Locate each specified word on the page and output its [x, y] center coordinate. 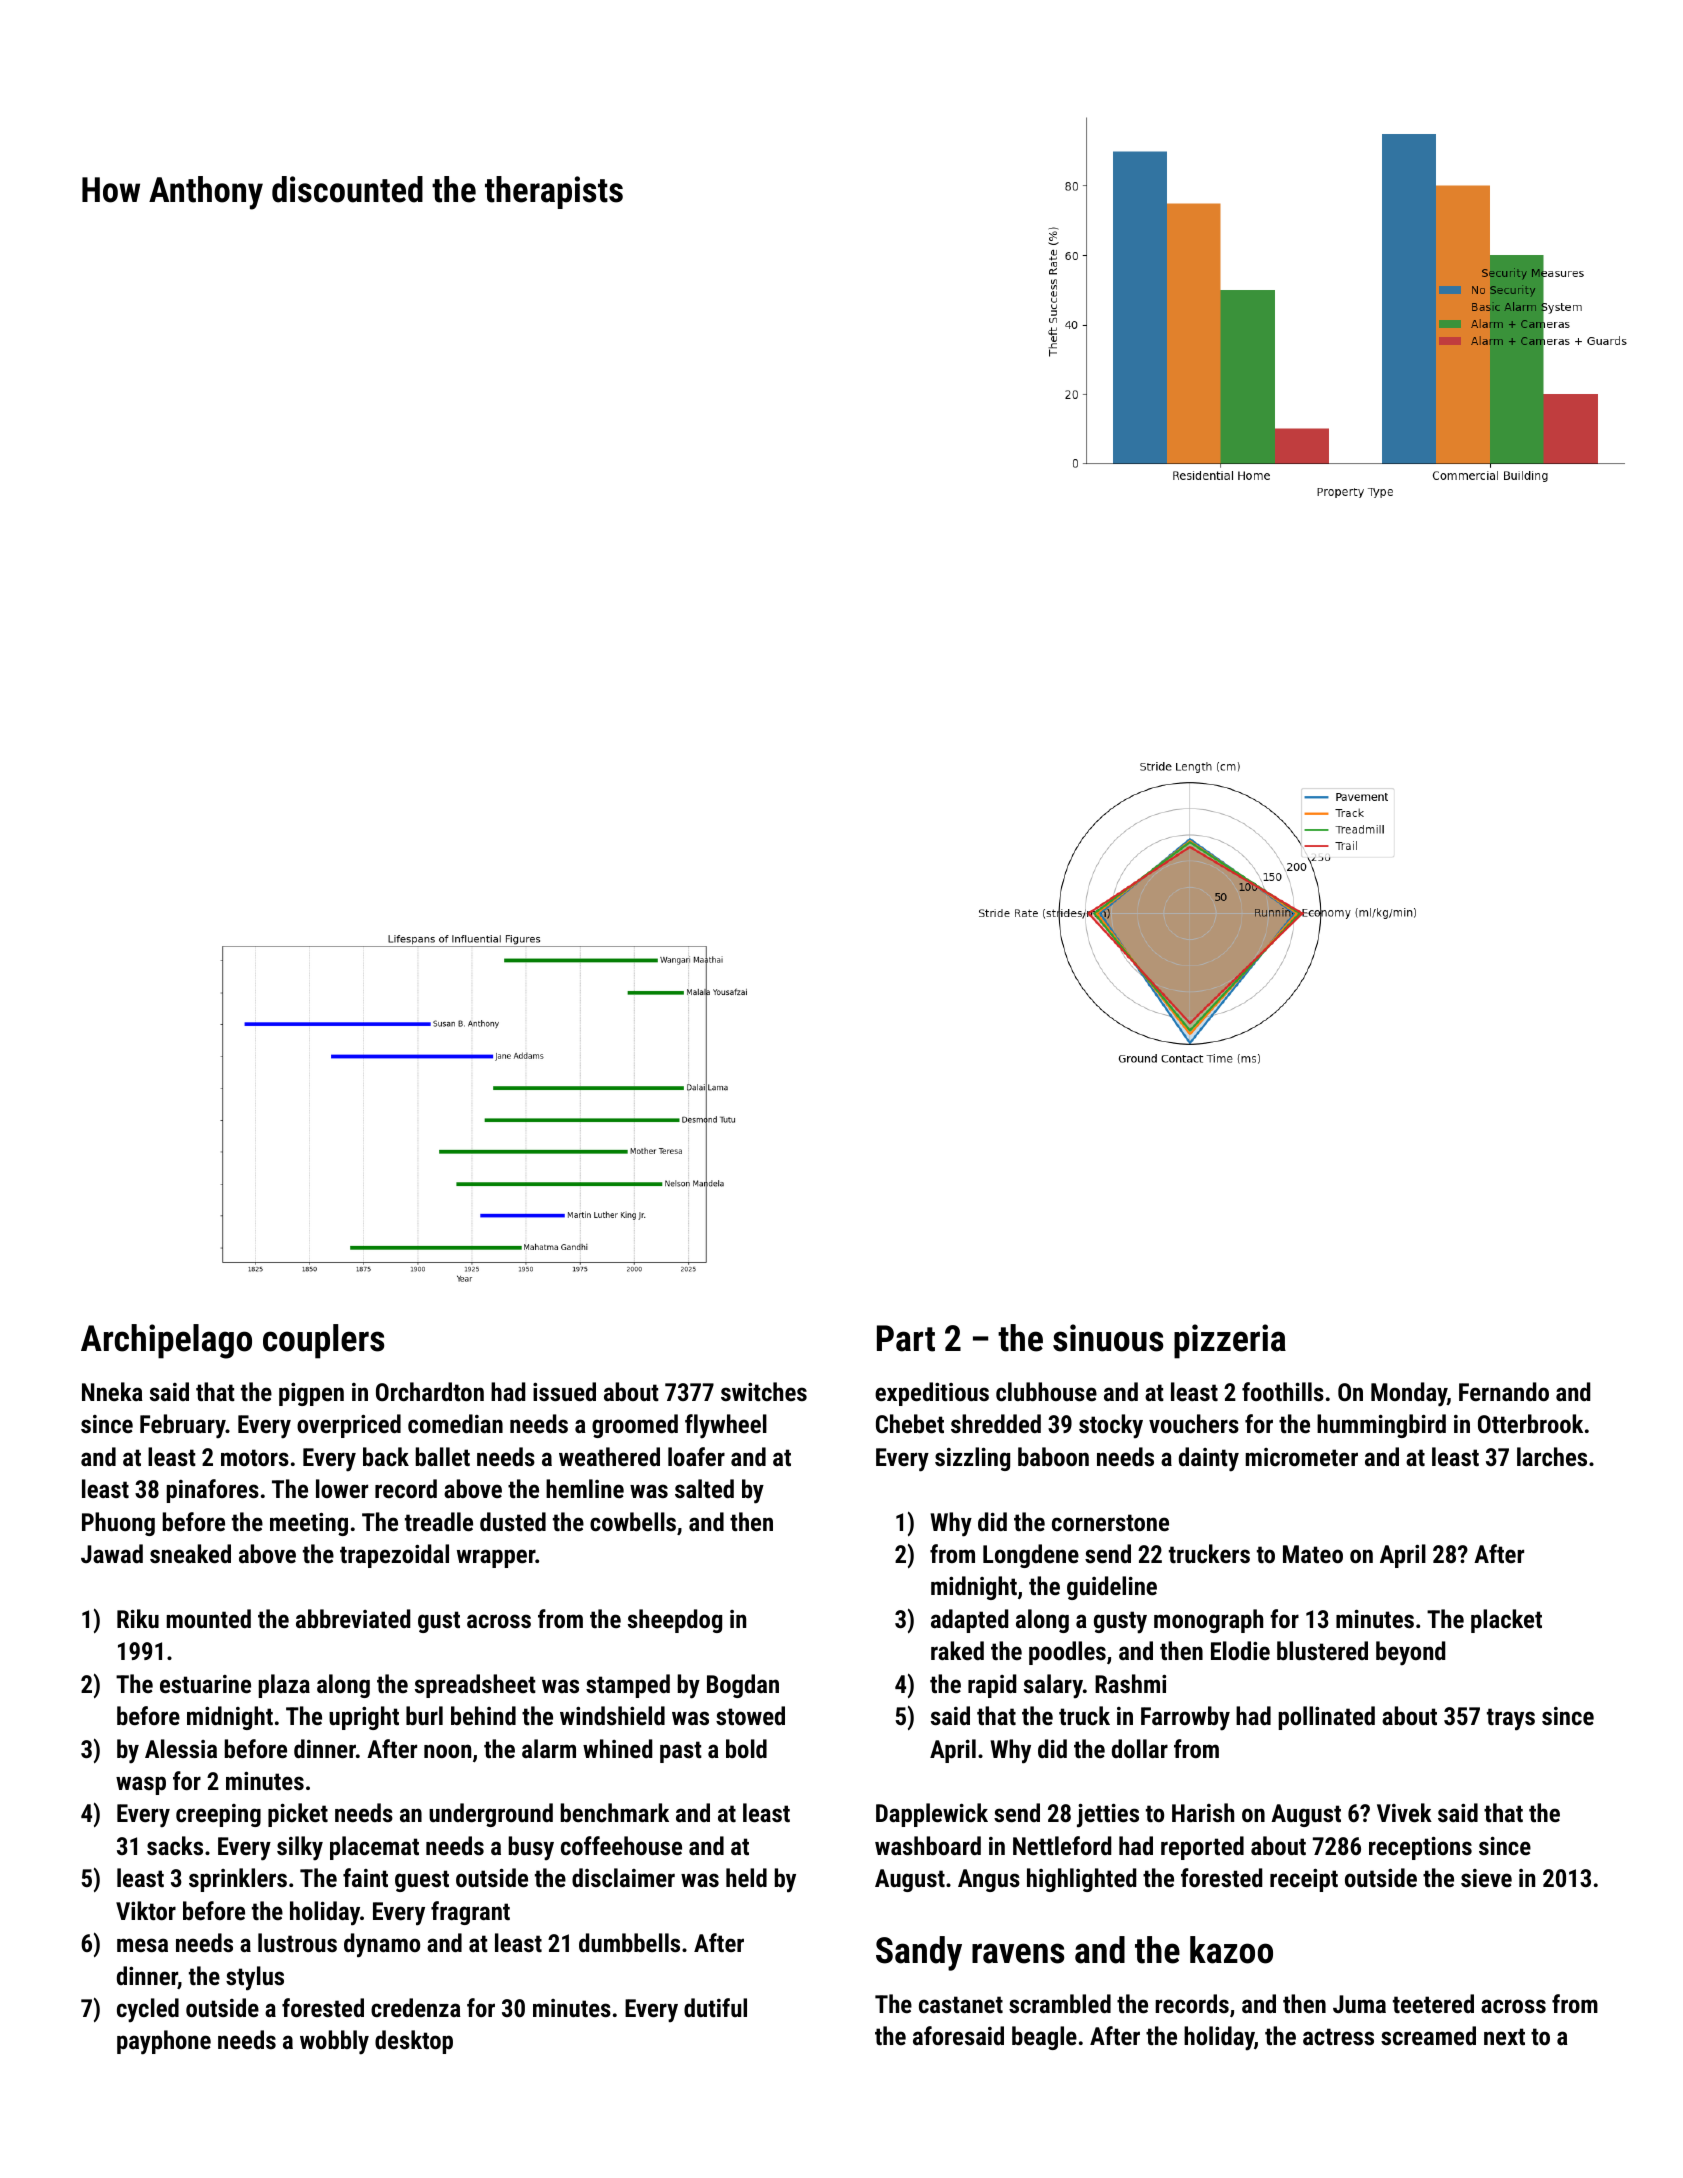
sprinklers [238, 1880]
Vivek [1404, 1812]
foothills [1283, 1391]
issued [564, 1391]
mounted [209, 1618]
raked [957, 1650]
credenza [416, 2007]
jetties [1108, 1816]
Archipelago [166, 1341]
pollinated [1327, 1718]
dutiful [715, 2007]
